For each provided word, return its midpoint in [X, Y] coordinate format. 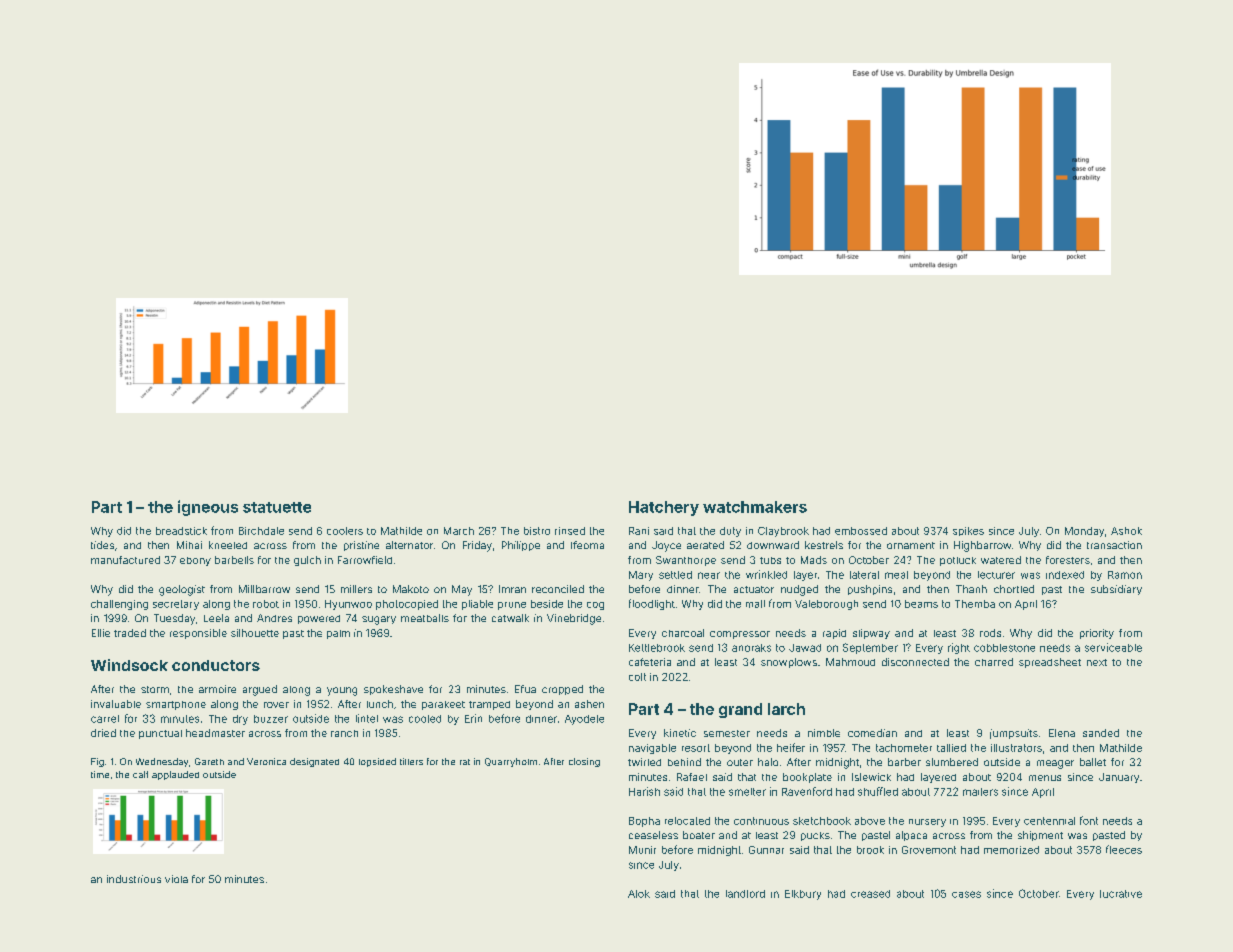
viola [176, 879]
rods [990, 633]
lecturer [996, 575]
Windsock [129, 665]
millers [356, 589]
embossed [861, 531]
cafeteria [650, 662]
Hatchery [664, 508]
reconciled [558, 589]
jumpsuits [1014, 734]
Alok [639, 894]
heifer [791, 747]
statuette [277, 507]
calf [140, 774]
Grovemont [929, 850]
